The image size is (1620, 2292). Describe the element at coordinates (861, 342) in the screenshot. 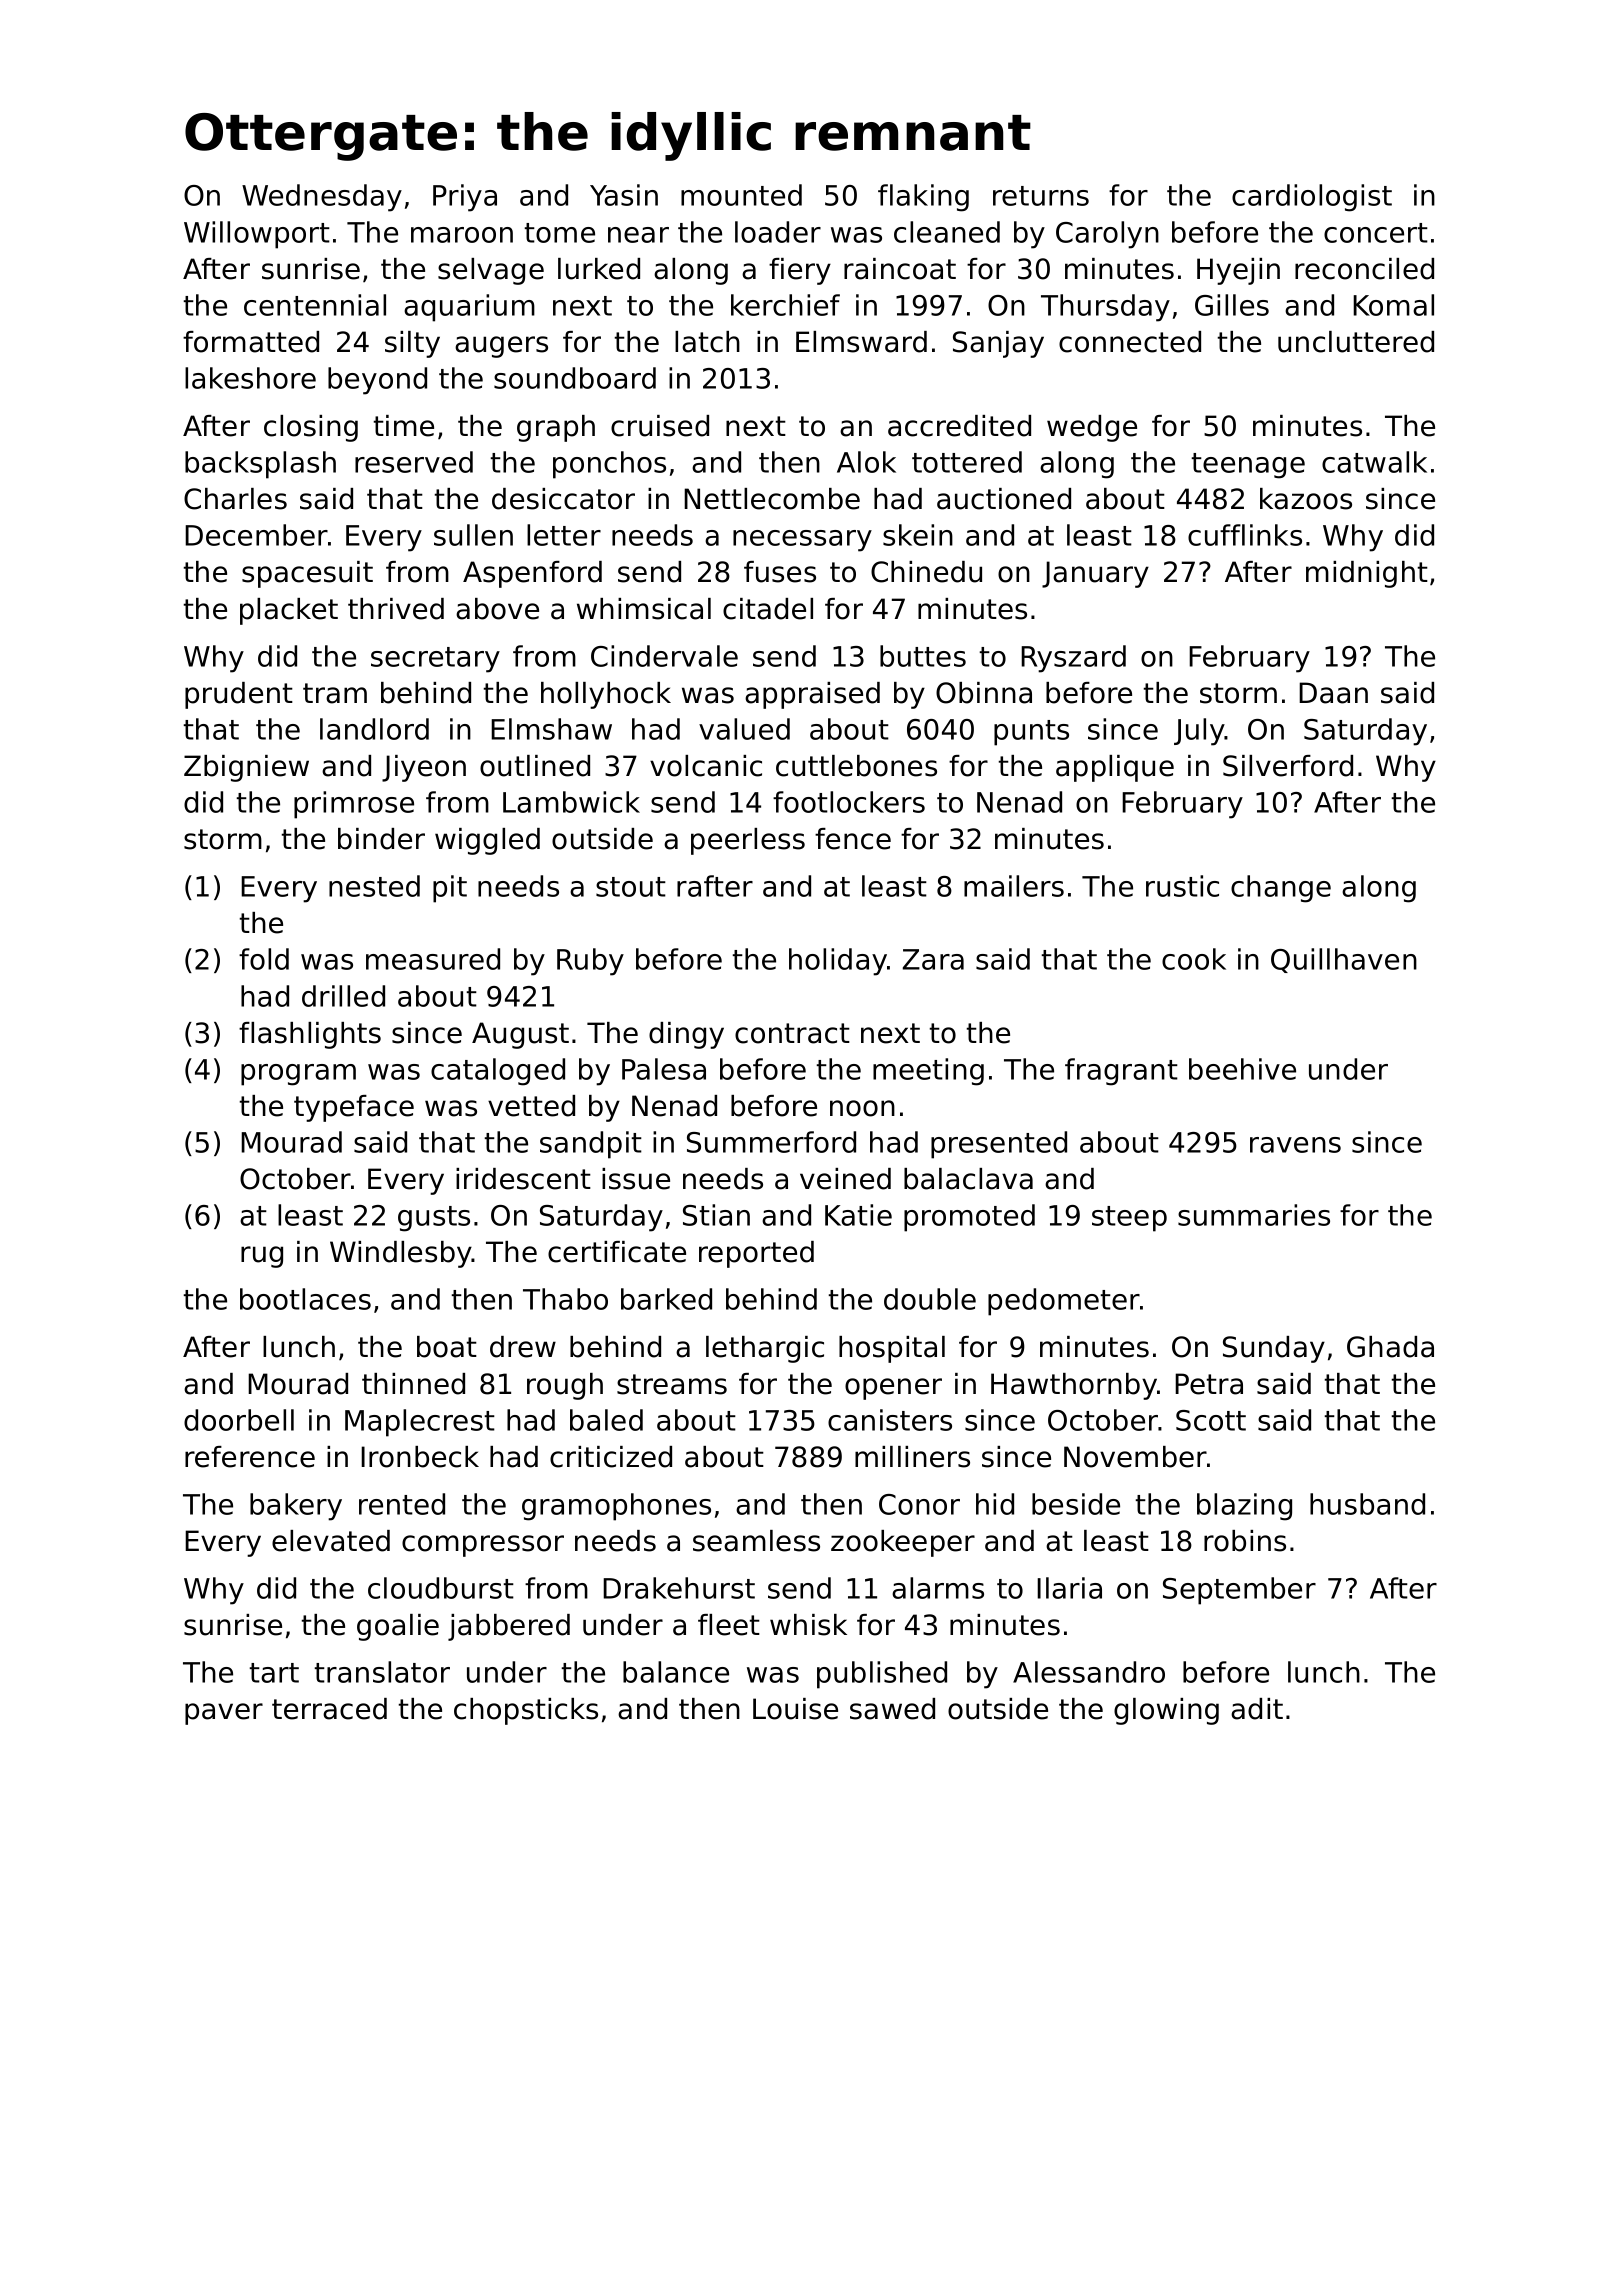

I see `Elmsward` at that location.
